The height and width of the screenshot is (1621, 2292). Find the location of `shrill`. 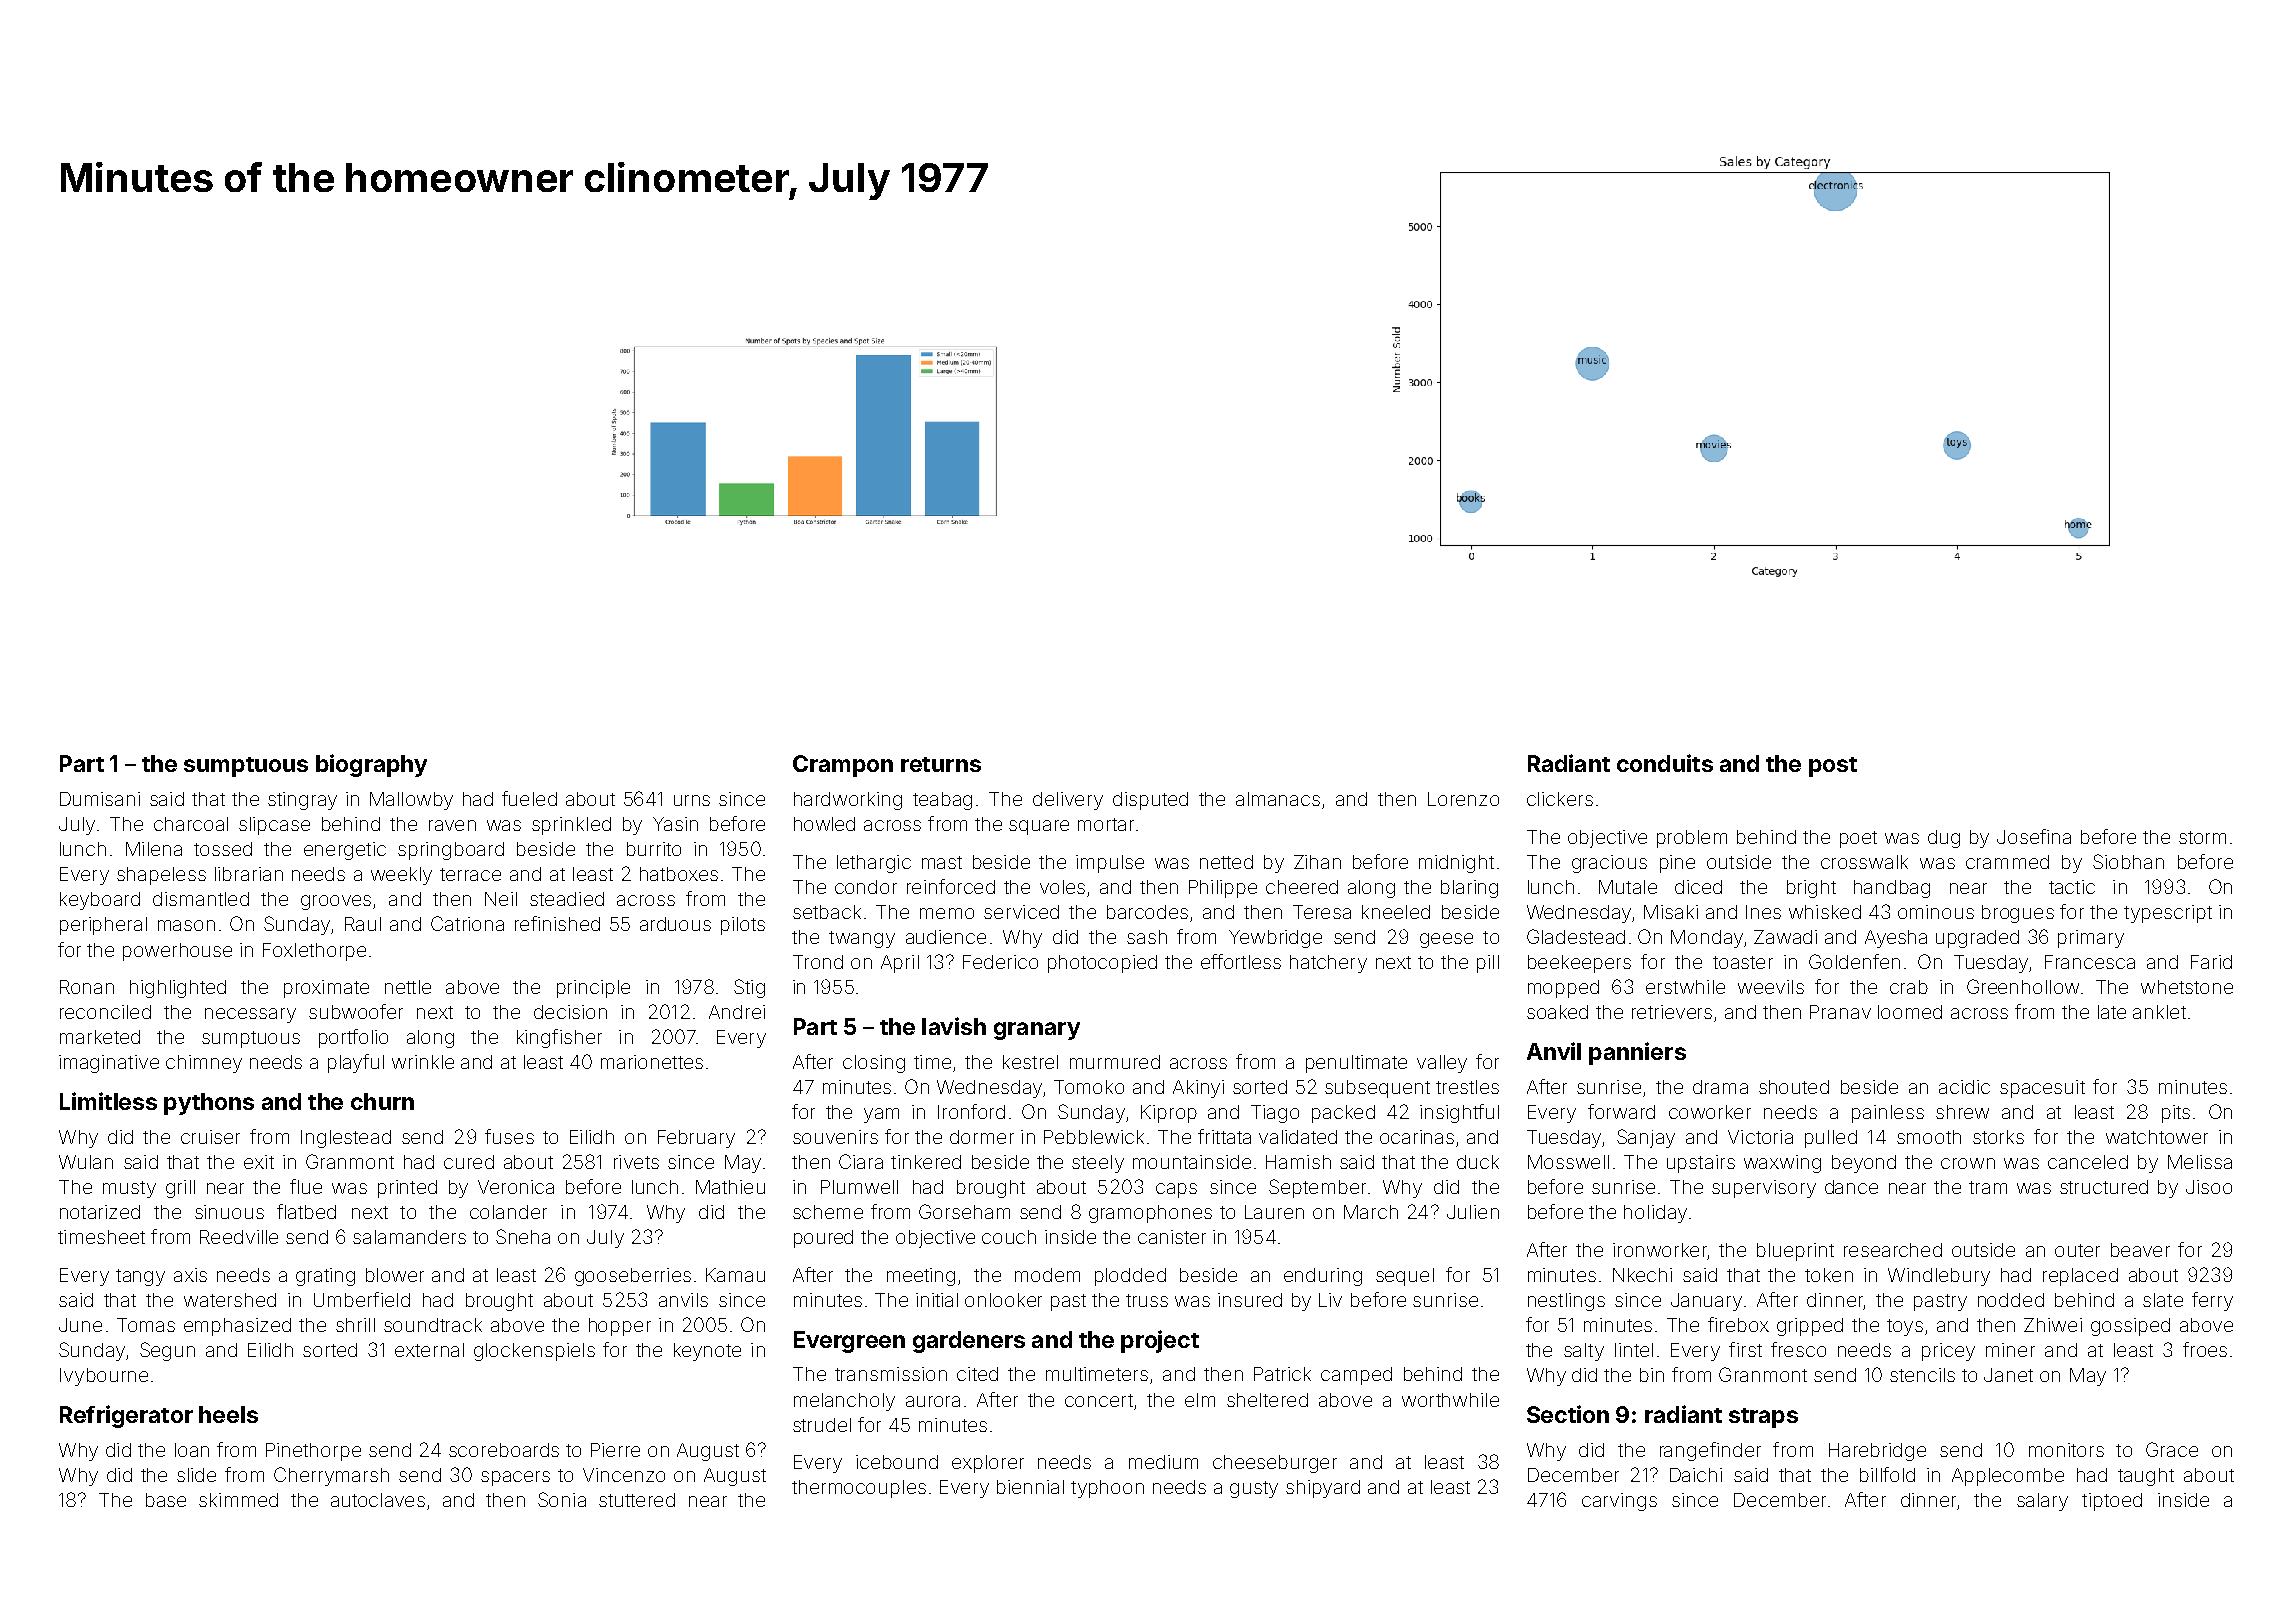

shrill is located at coordinates (355, 1325).
